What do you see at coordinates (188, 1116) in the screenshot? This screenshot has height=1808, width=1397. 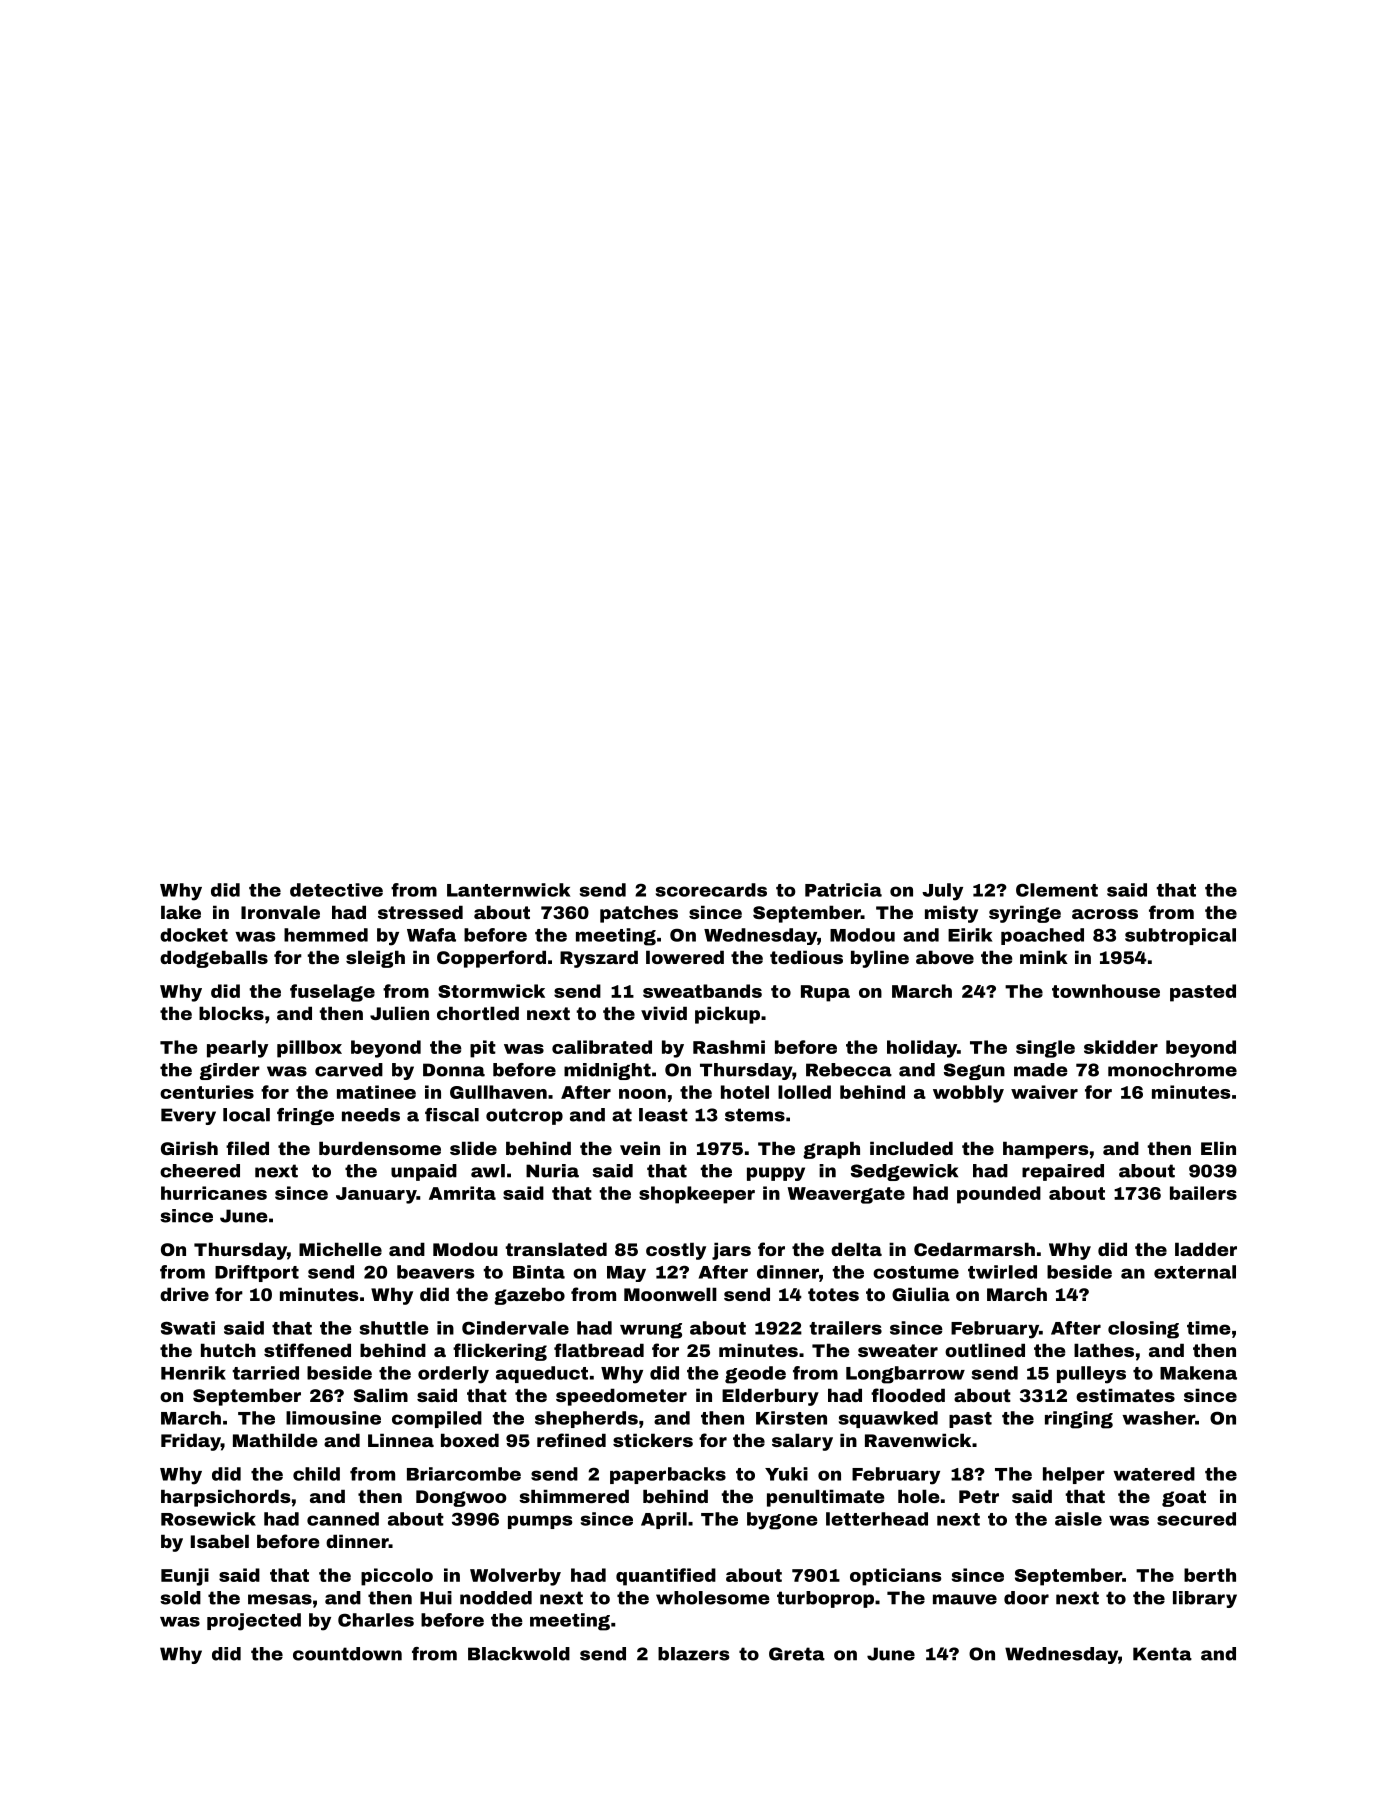 I see `Every` at bounding box center [188, 1116].
